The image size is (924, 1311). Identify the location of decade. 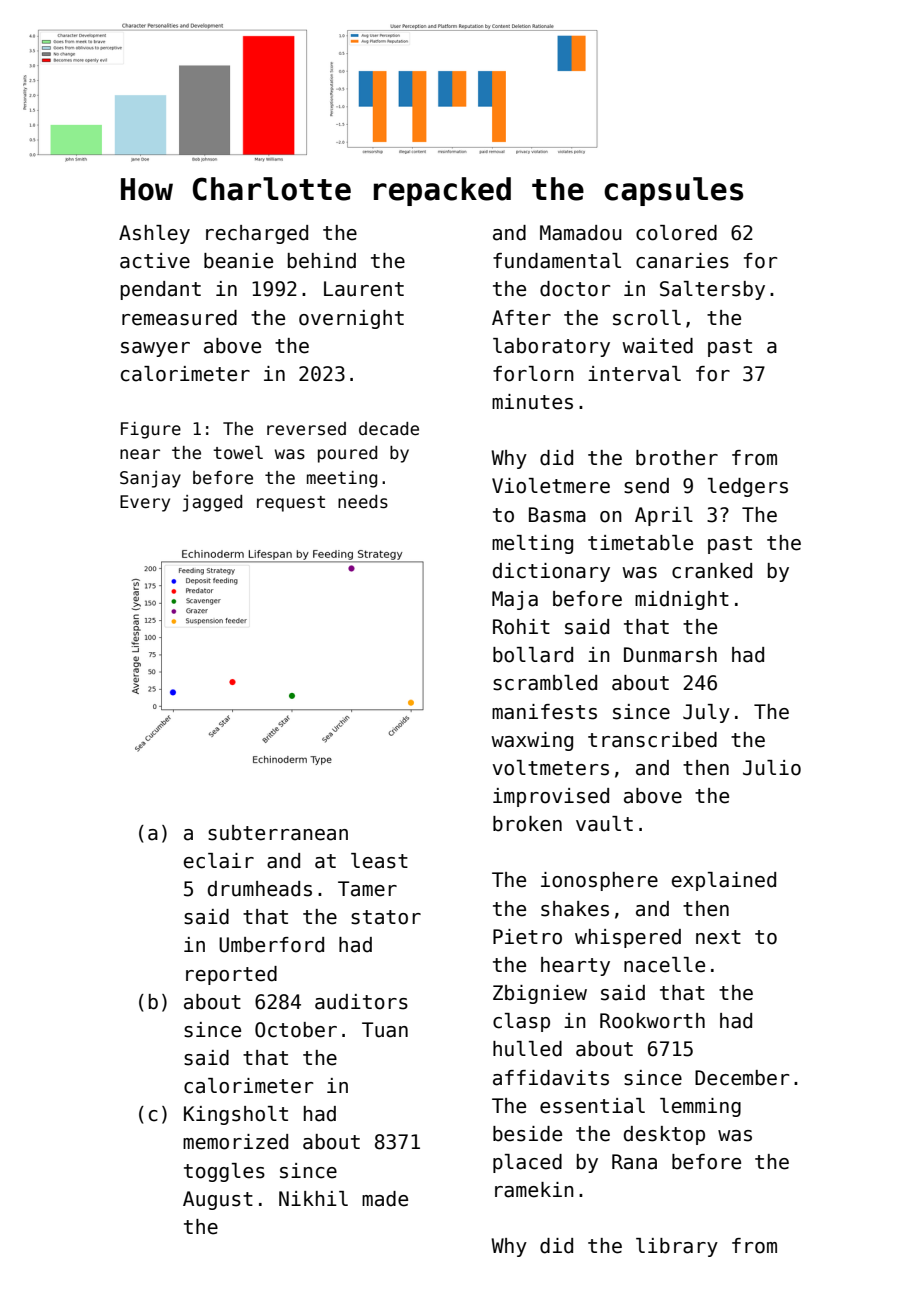
(389, 429).
